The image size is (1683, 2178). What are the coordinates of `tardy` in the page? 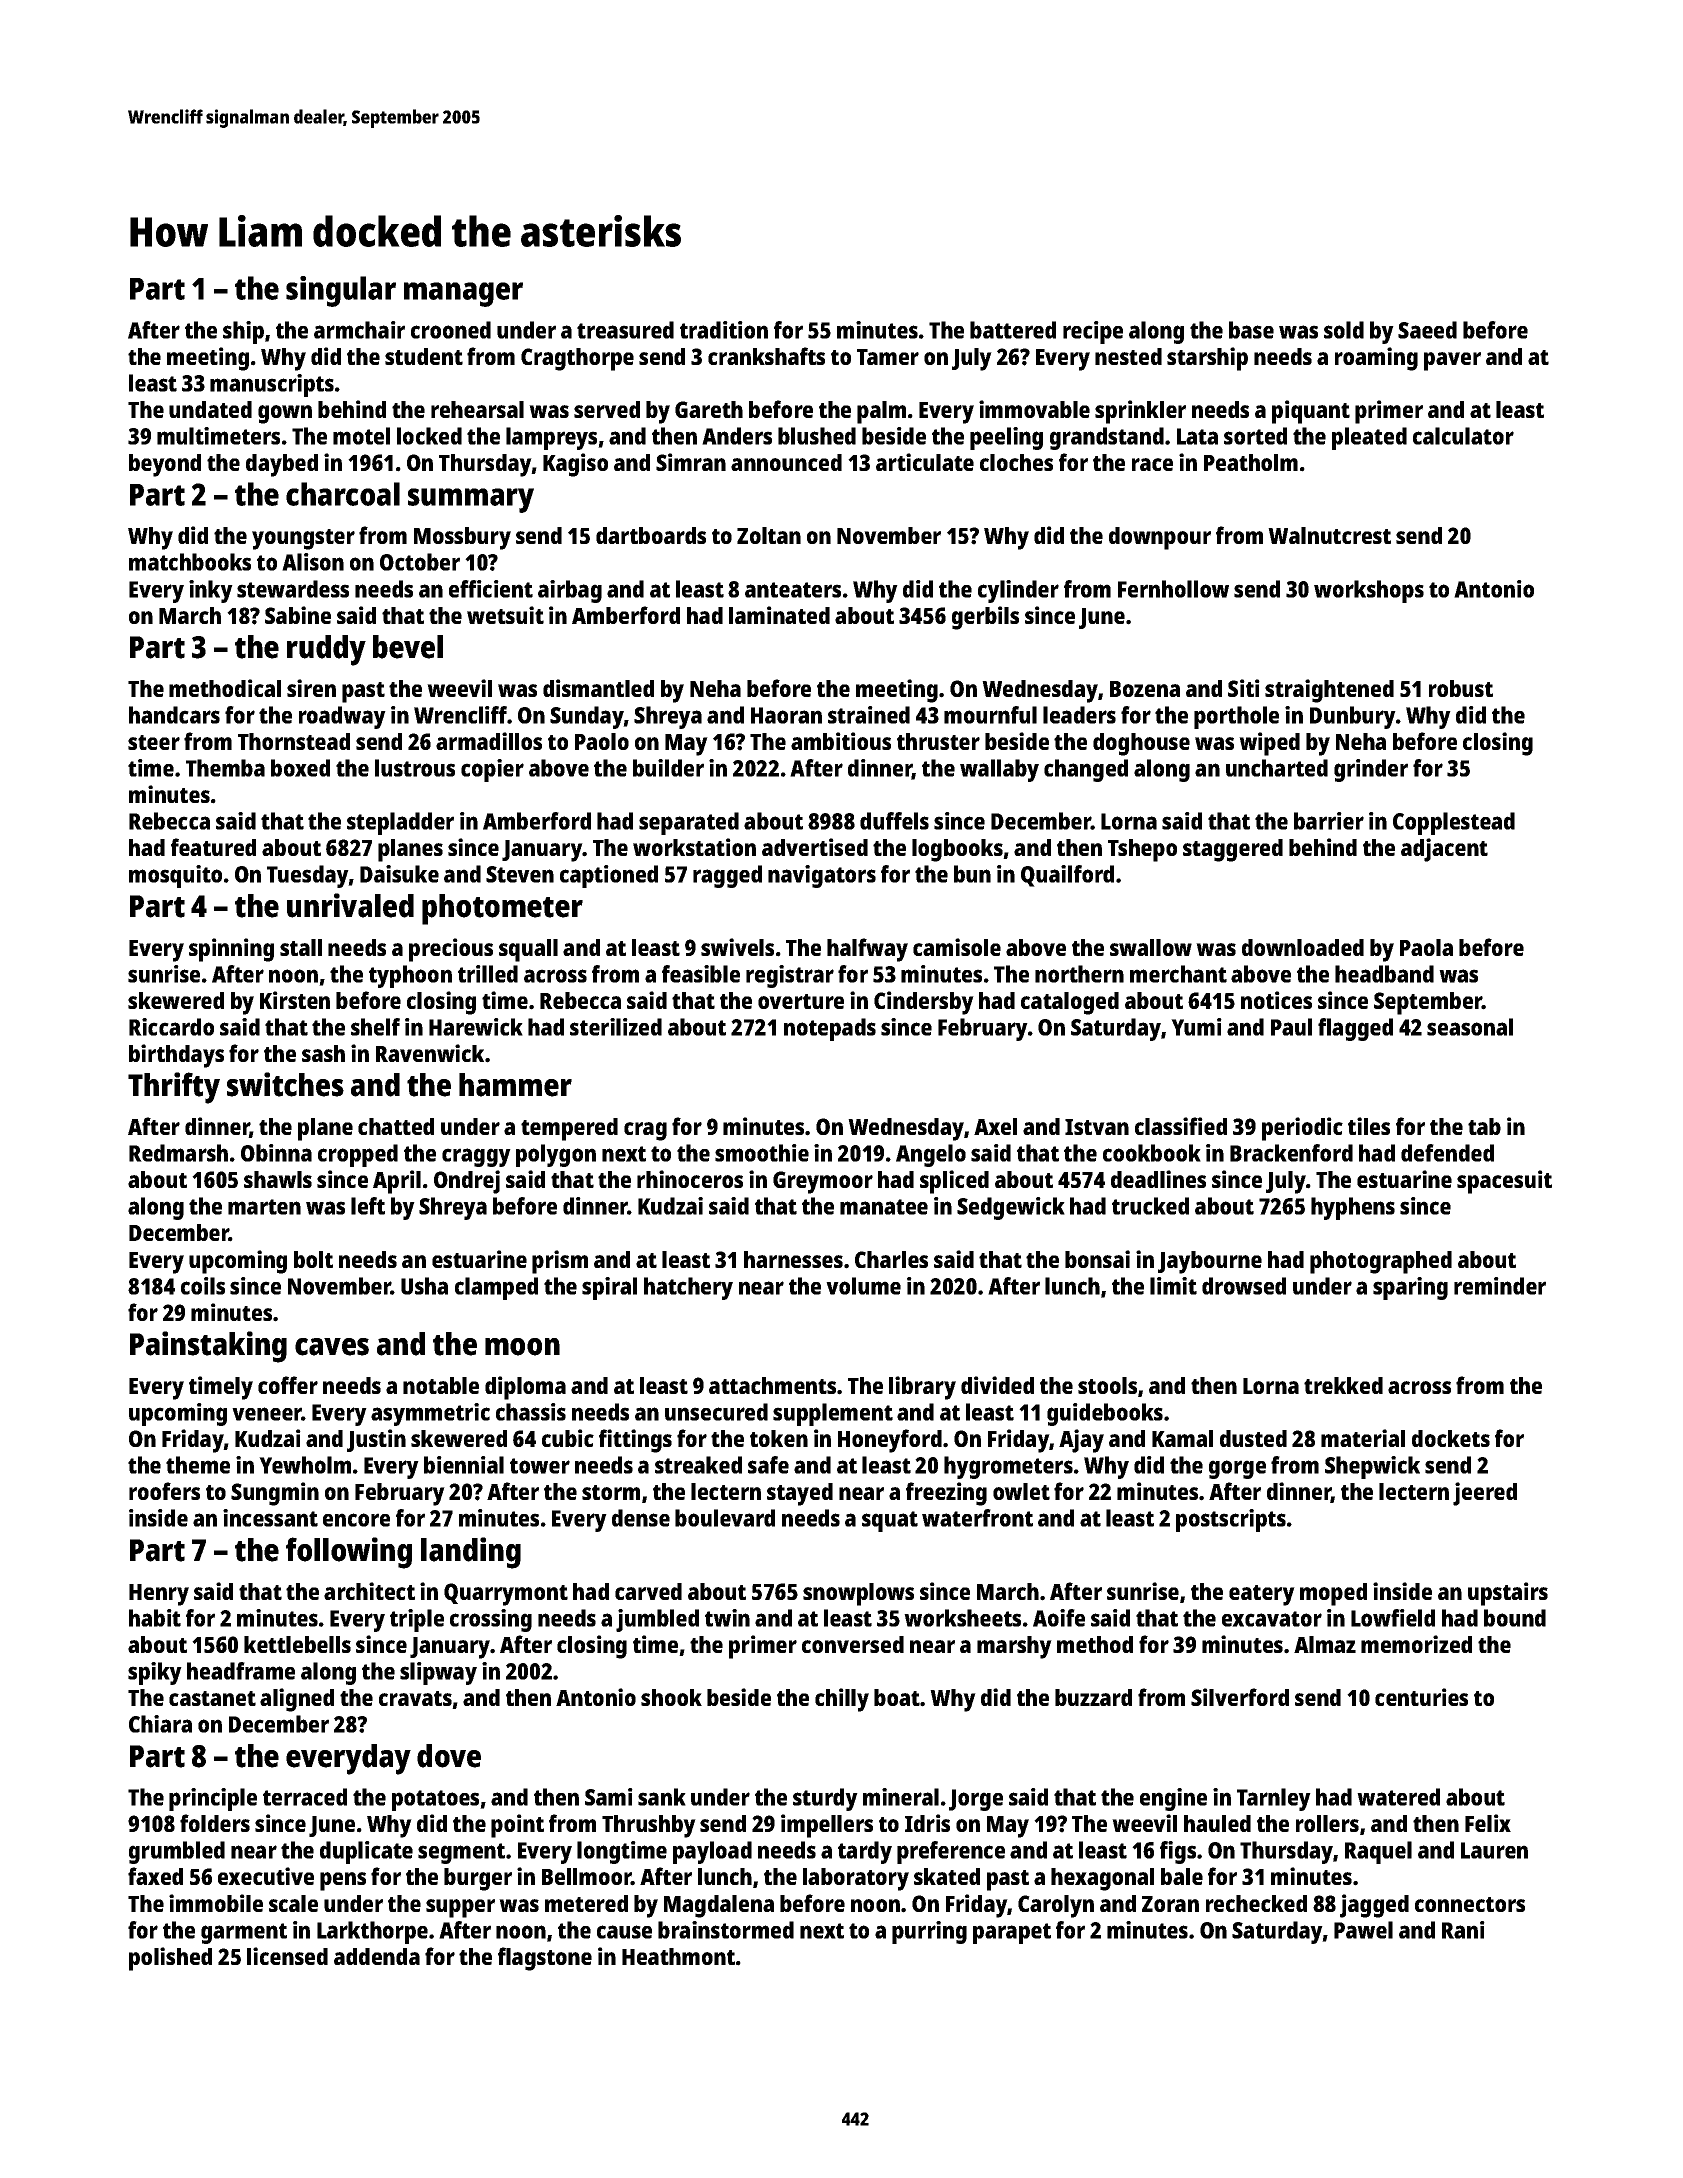 It's located at (865, 1852).
